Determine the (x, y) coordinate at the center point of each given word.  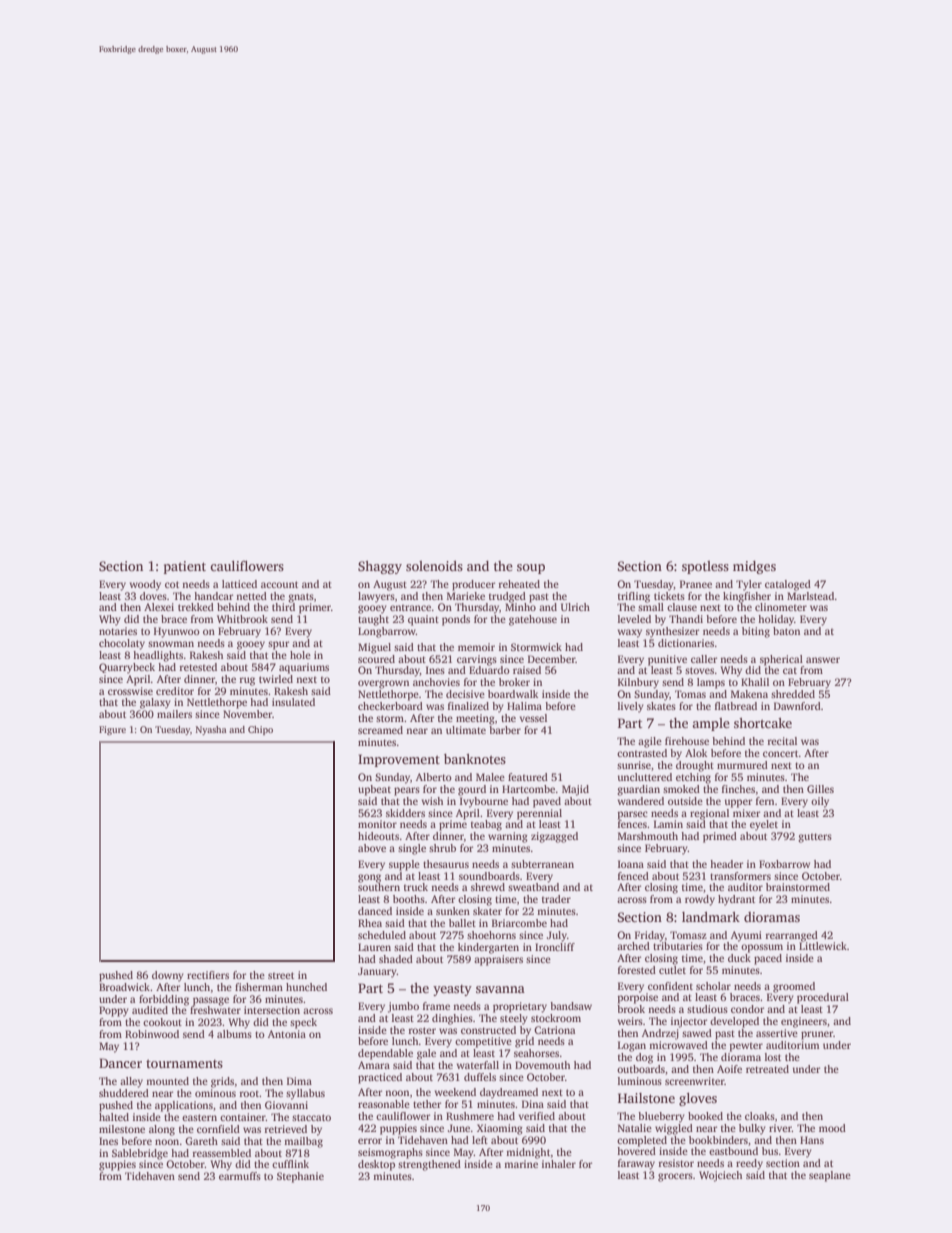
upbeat (374, 790)
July (557, 936)
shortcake (763, 723)
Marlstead (811, 596)
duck (739, 958)
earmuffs (240, 1176)
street (281, 975)
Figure (112, 730)
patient (185, 567)
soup (531, 569)
